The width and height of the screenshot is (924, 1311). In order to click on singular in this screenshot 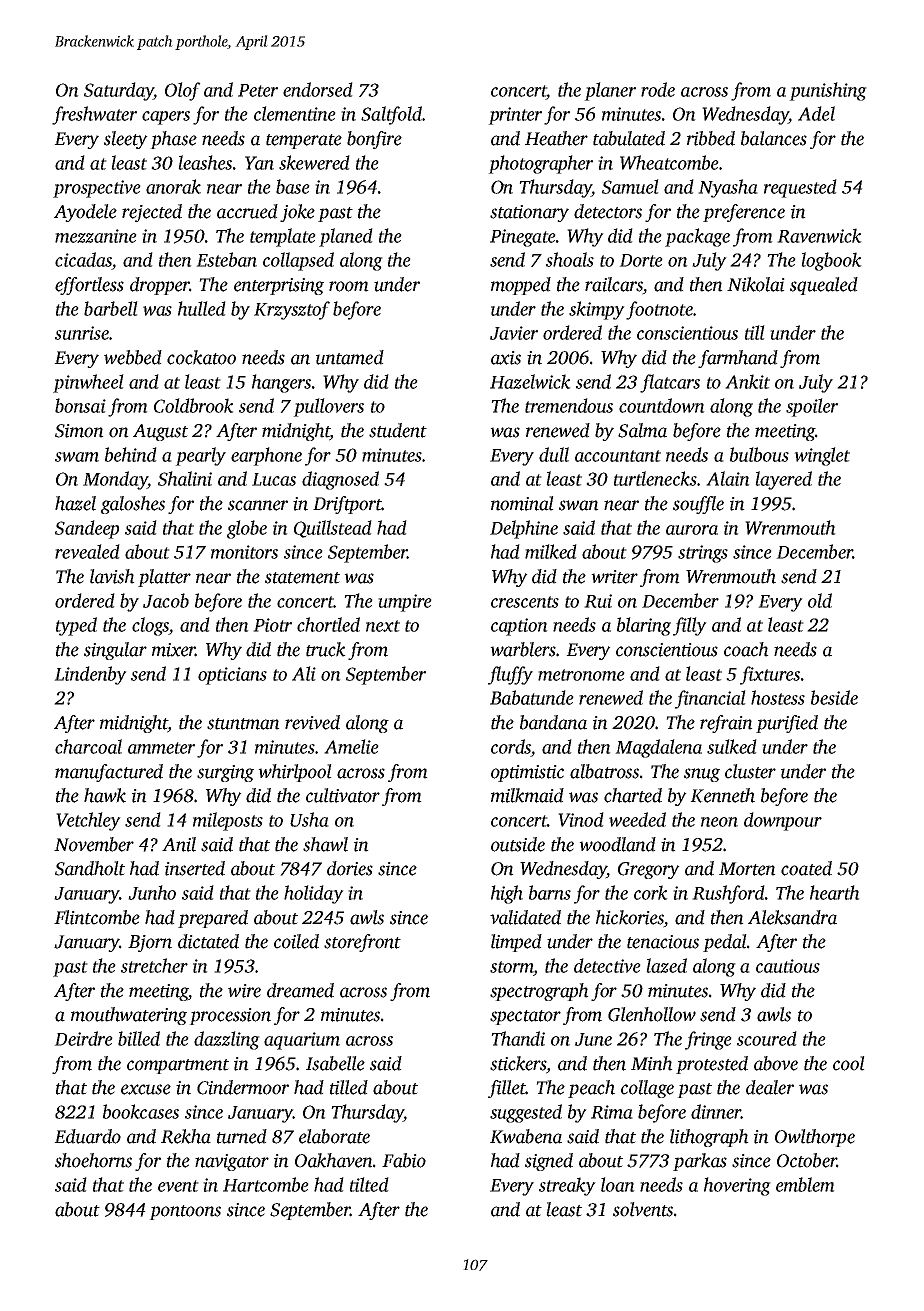, I will do `click(115, 651)`.
